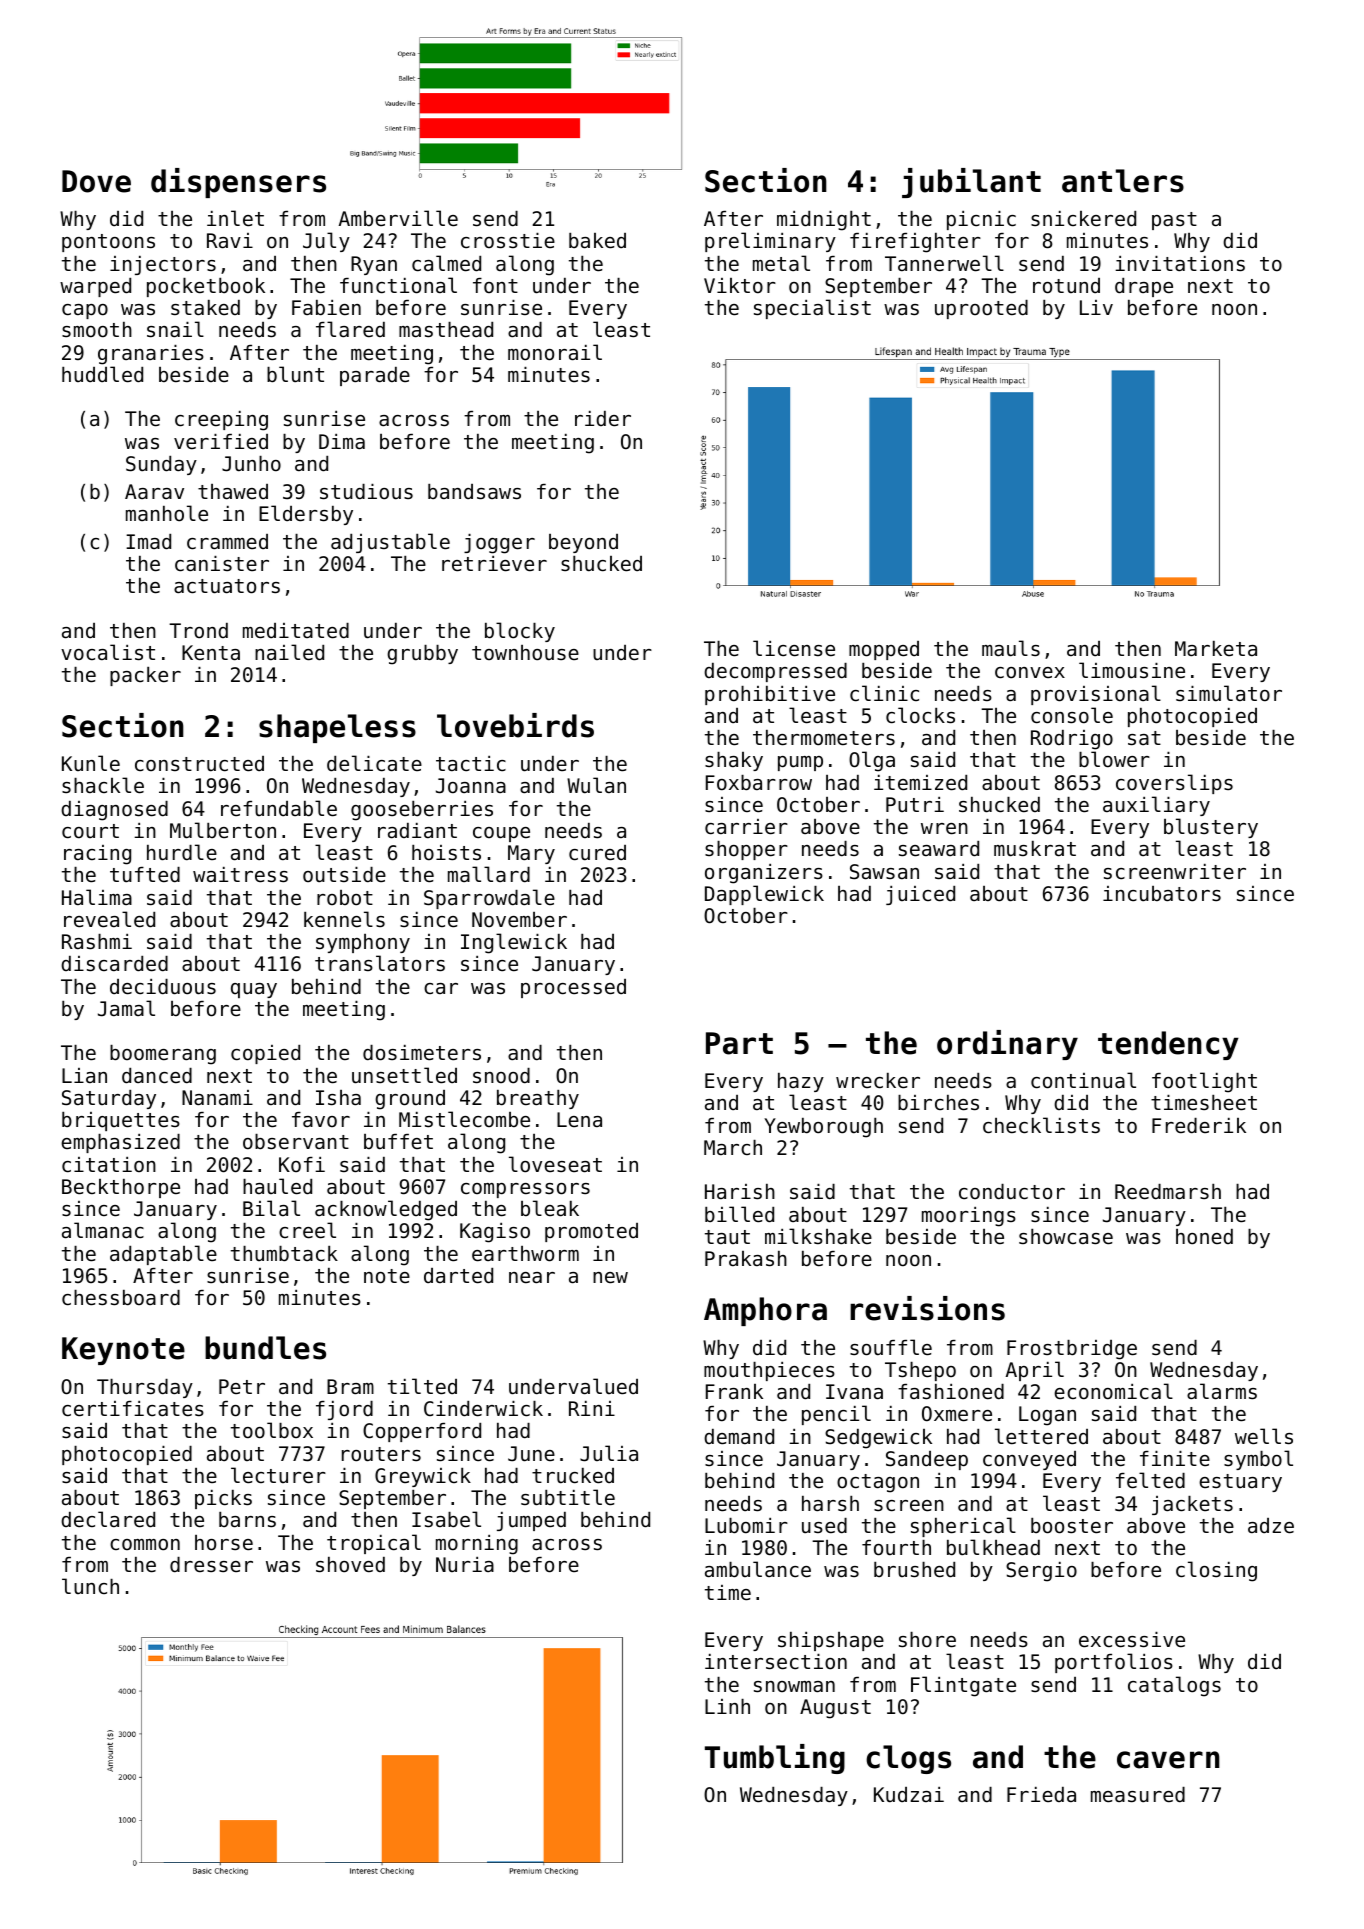 This screenshot has width=1364, height=1929. What do you see at coordinates (1123, 181) in the screenshot?
I see `antlers` at bounding box center [1123, 181].
